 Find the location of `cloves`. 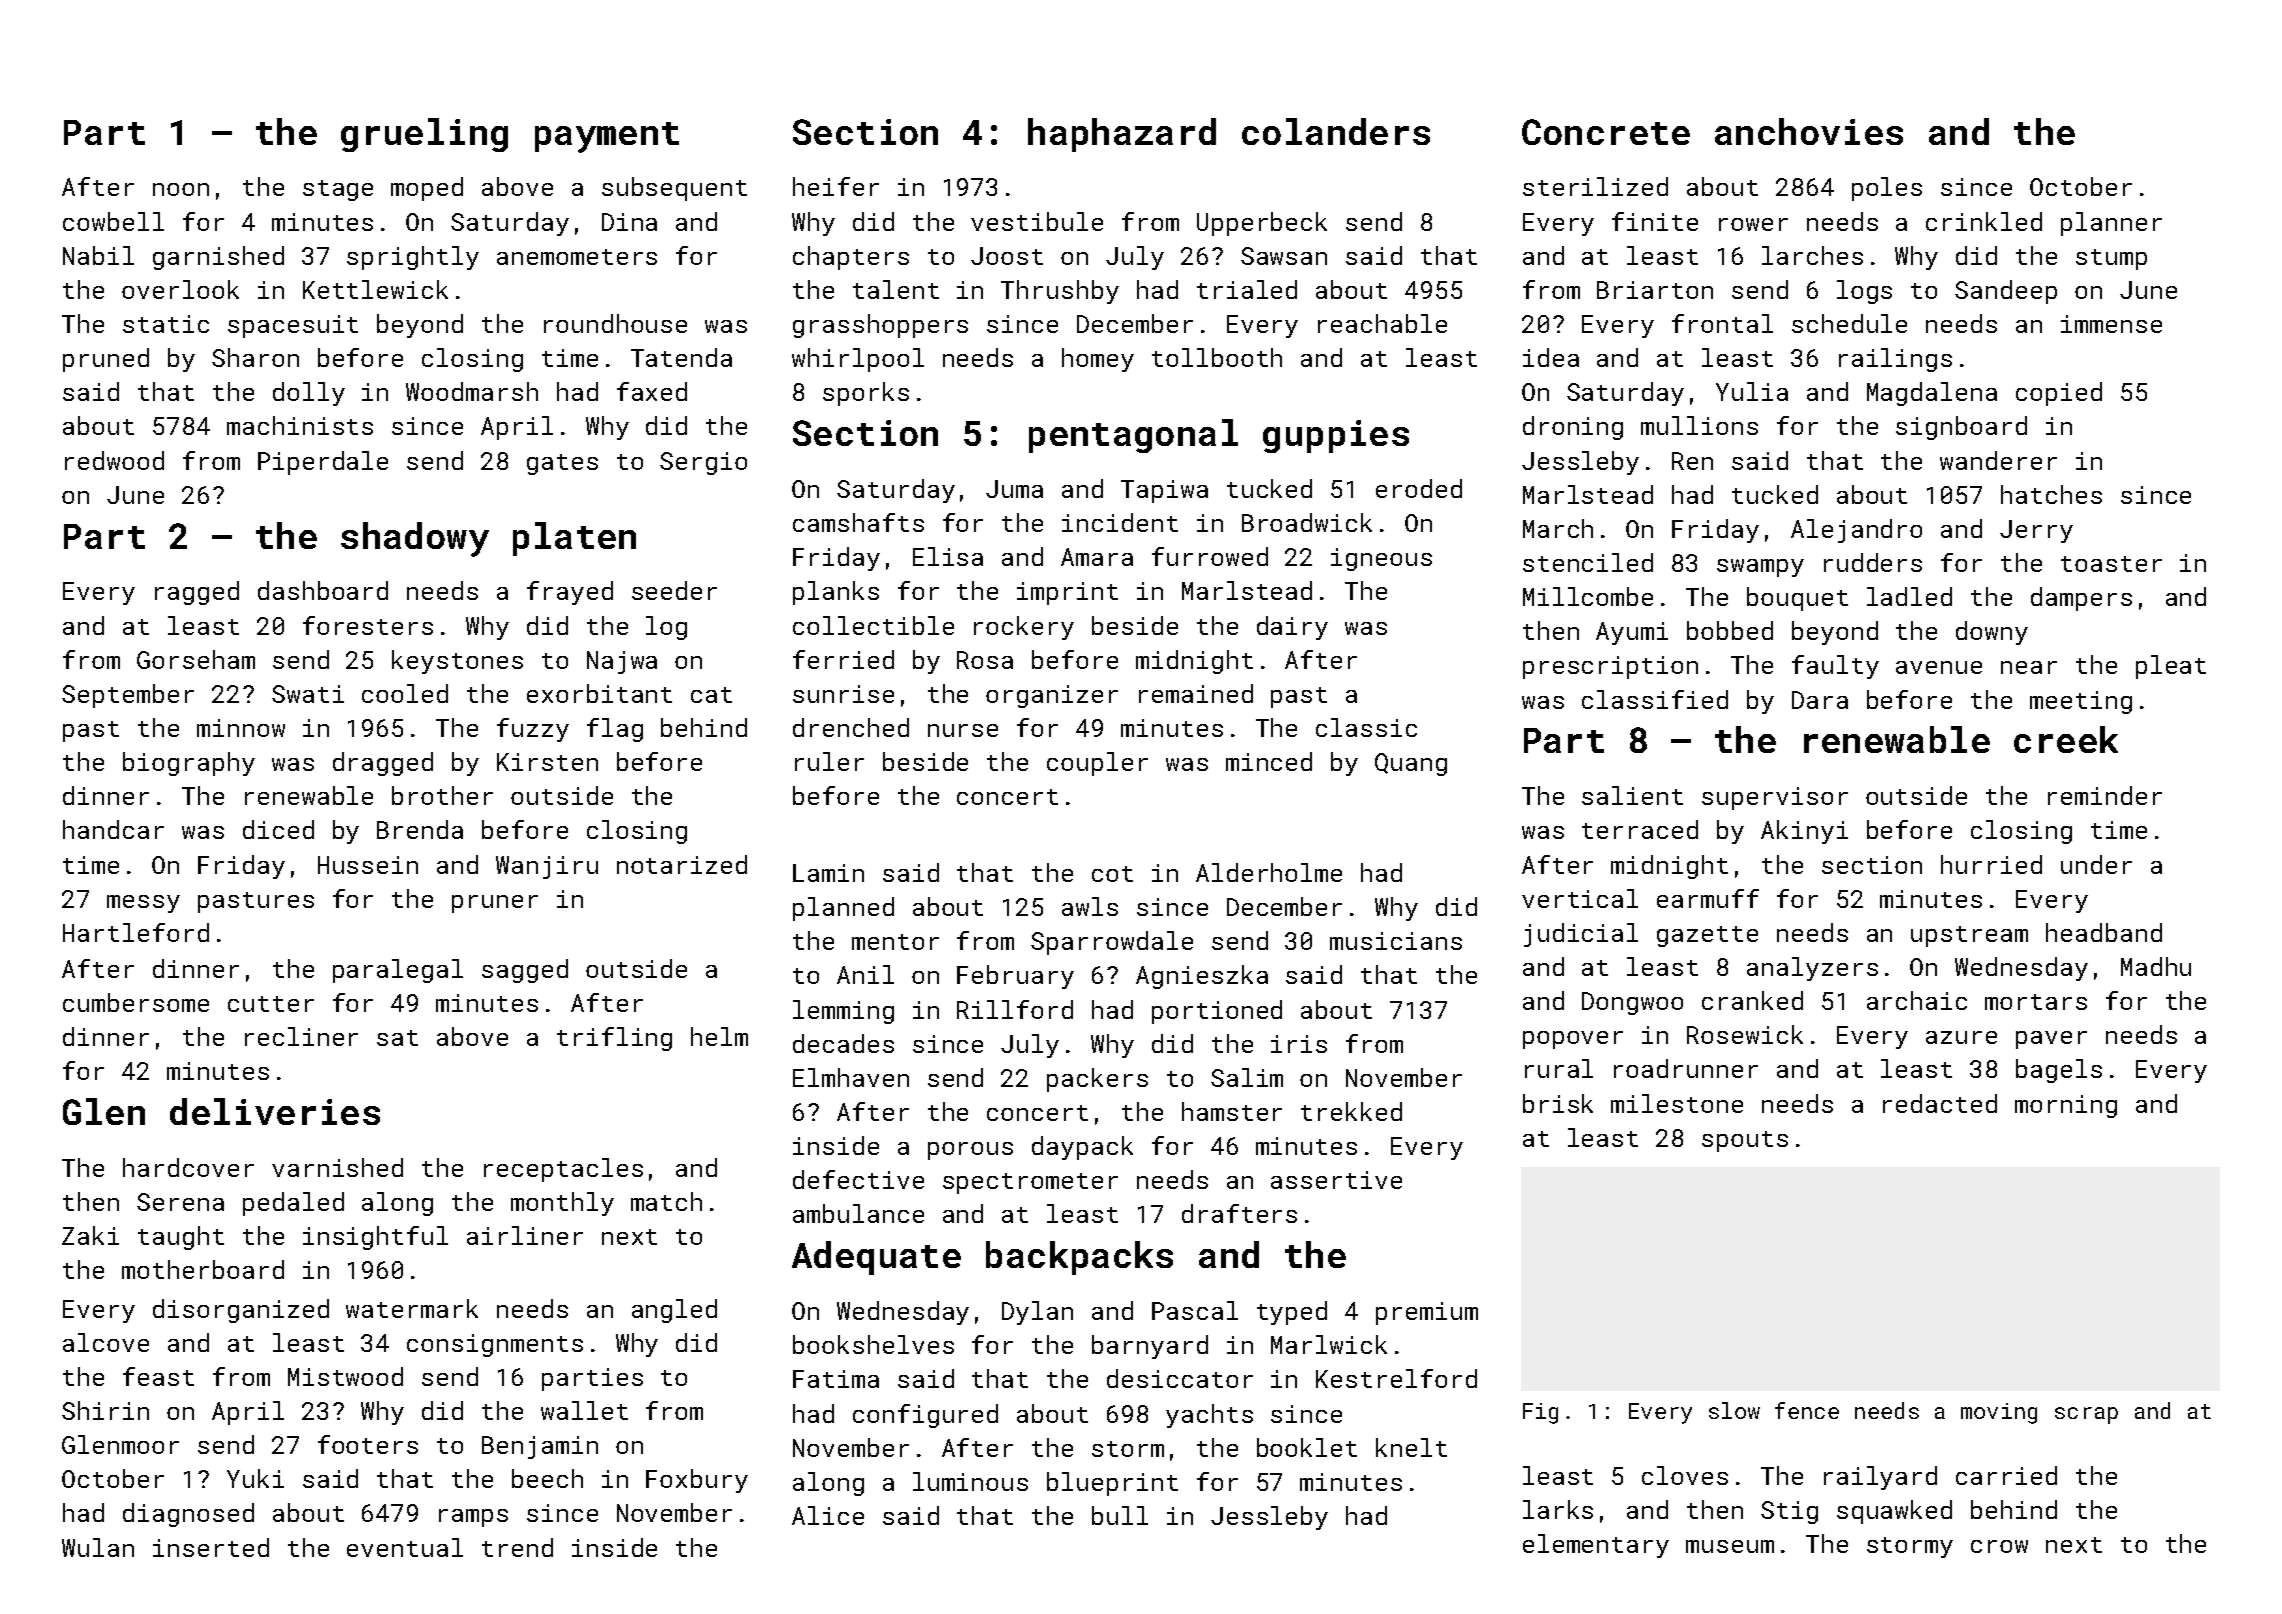

cloves is located at coordinates (1685, 1475).
